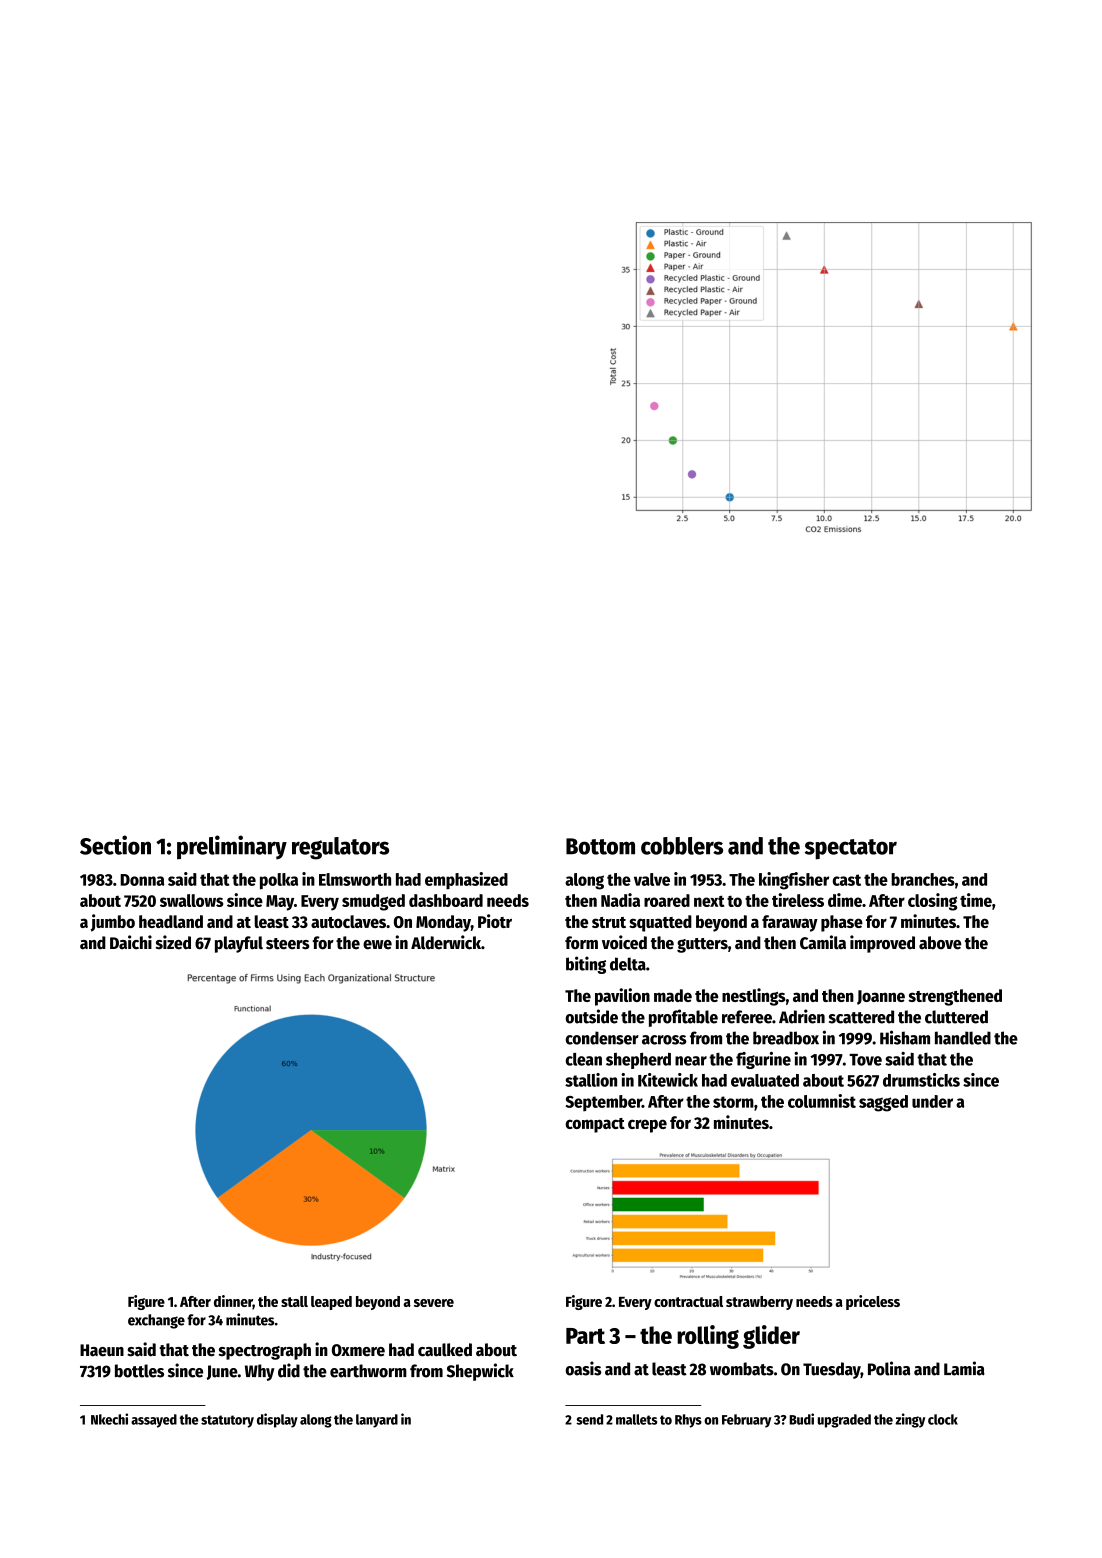 Image resolution: width=1102 pixels, height=1558 pixels. I want to click on above, so click(940, 943).
